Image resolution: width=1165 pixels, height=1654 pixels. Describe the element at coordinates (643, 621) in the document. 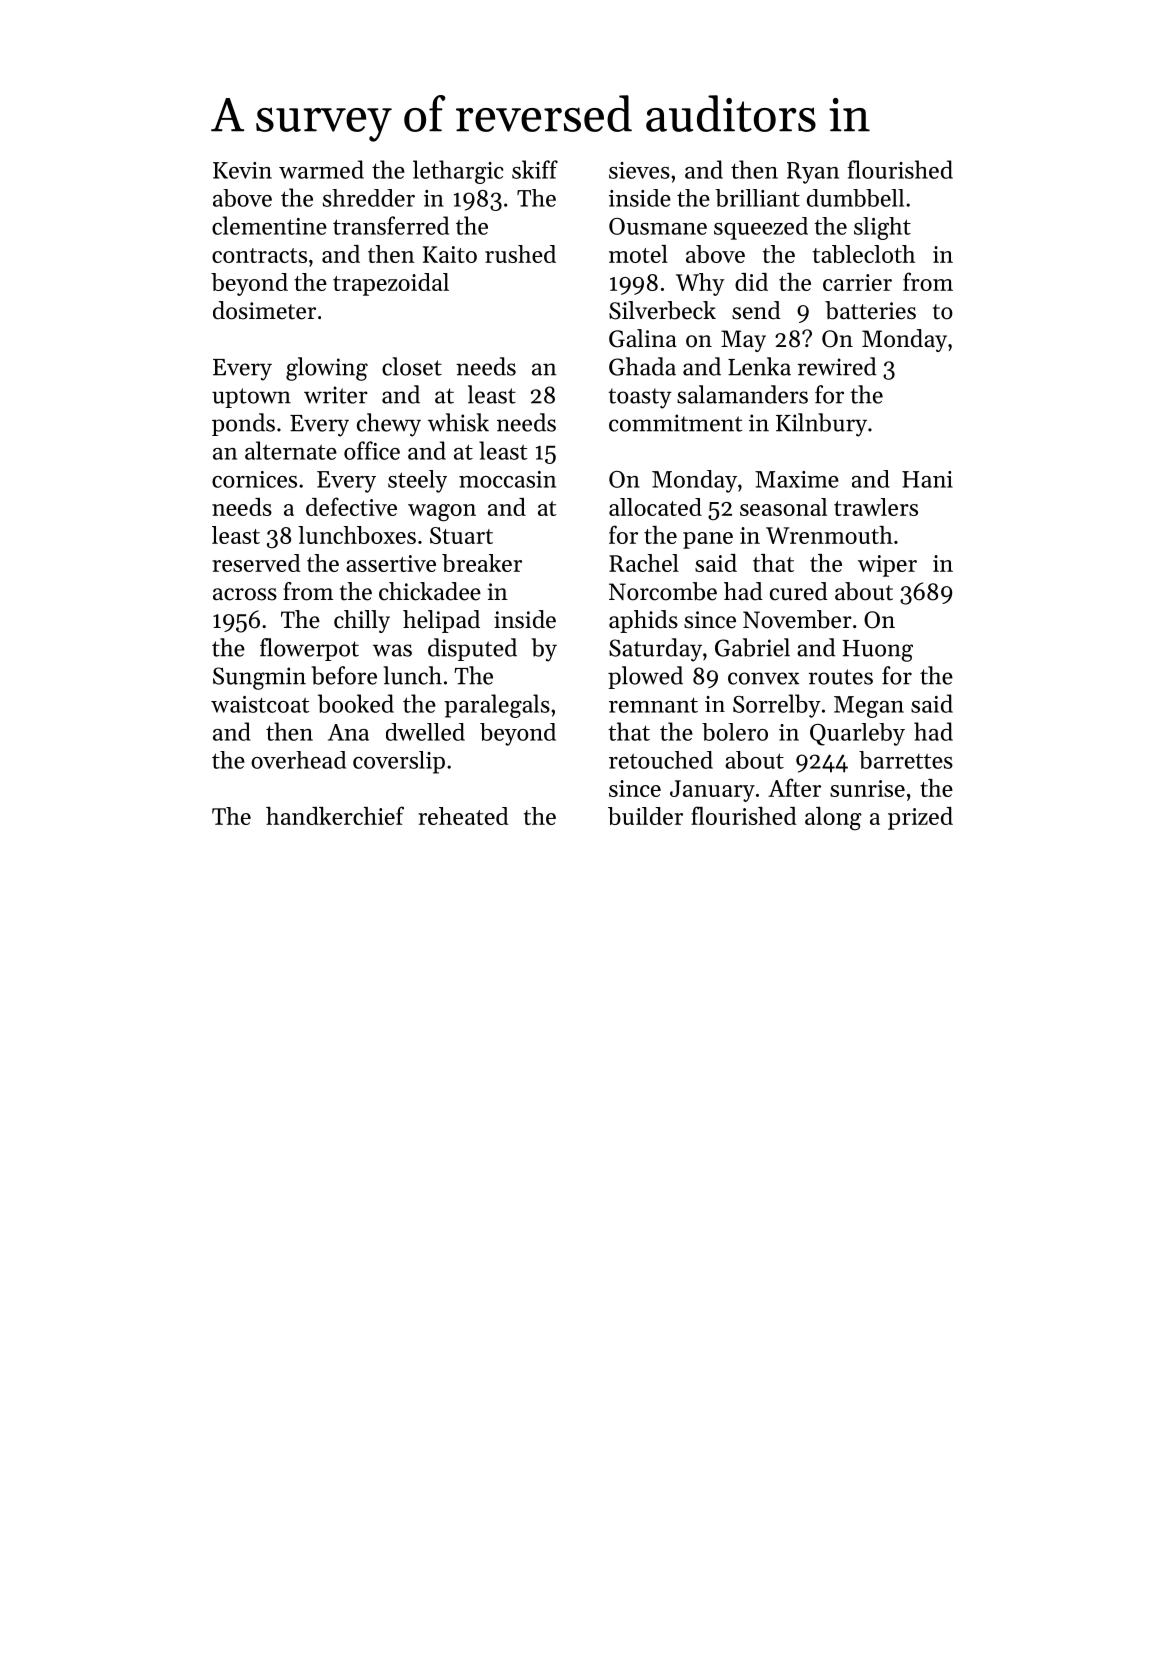

I see `aphids` at that location.
